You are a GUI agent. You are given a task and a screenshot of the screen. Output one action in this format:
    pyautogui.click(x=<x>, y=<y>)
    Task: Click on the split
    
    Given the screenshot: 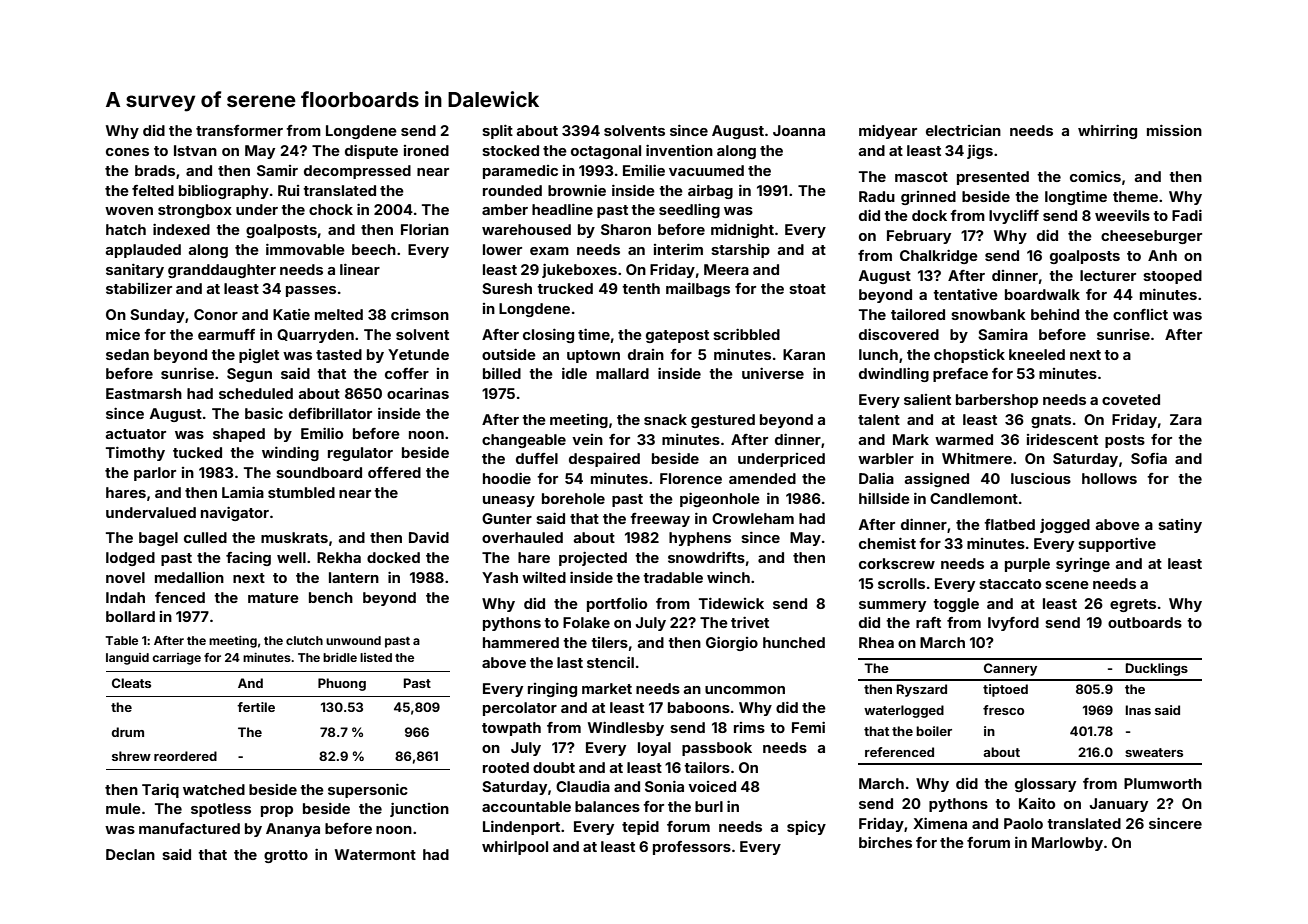 What is the action you would take?
    pyautogui.click(x=497, y=132)
